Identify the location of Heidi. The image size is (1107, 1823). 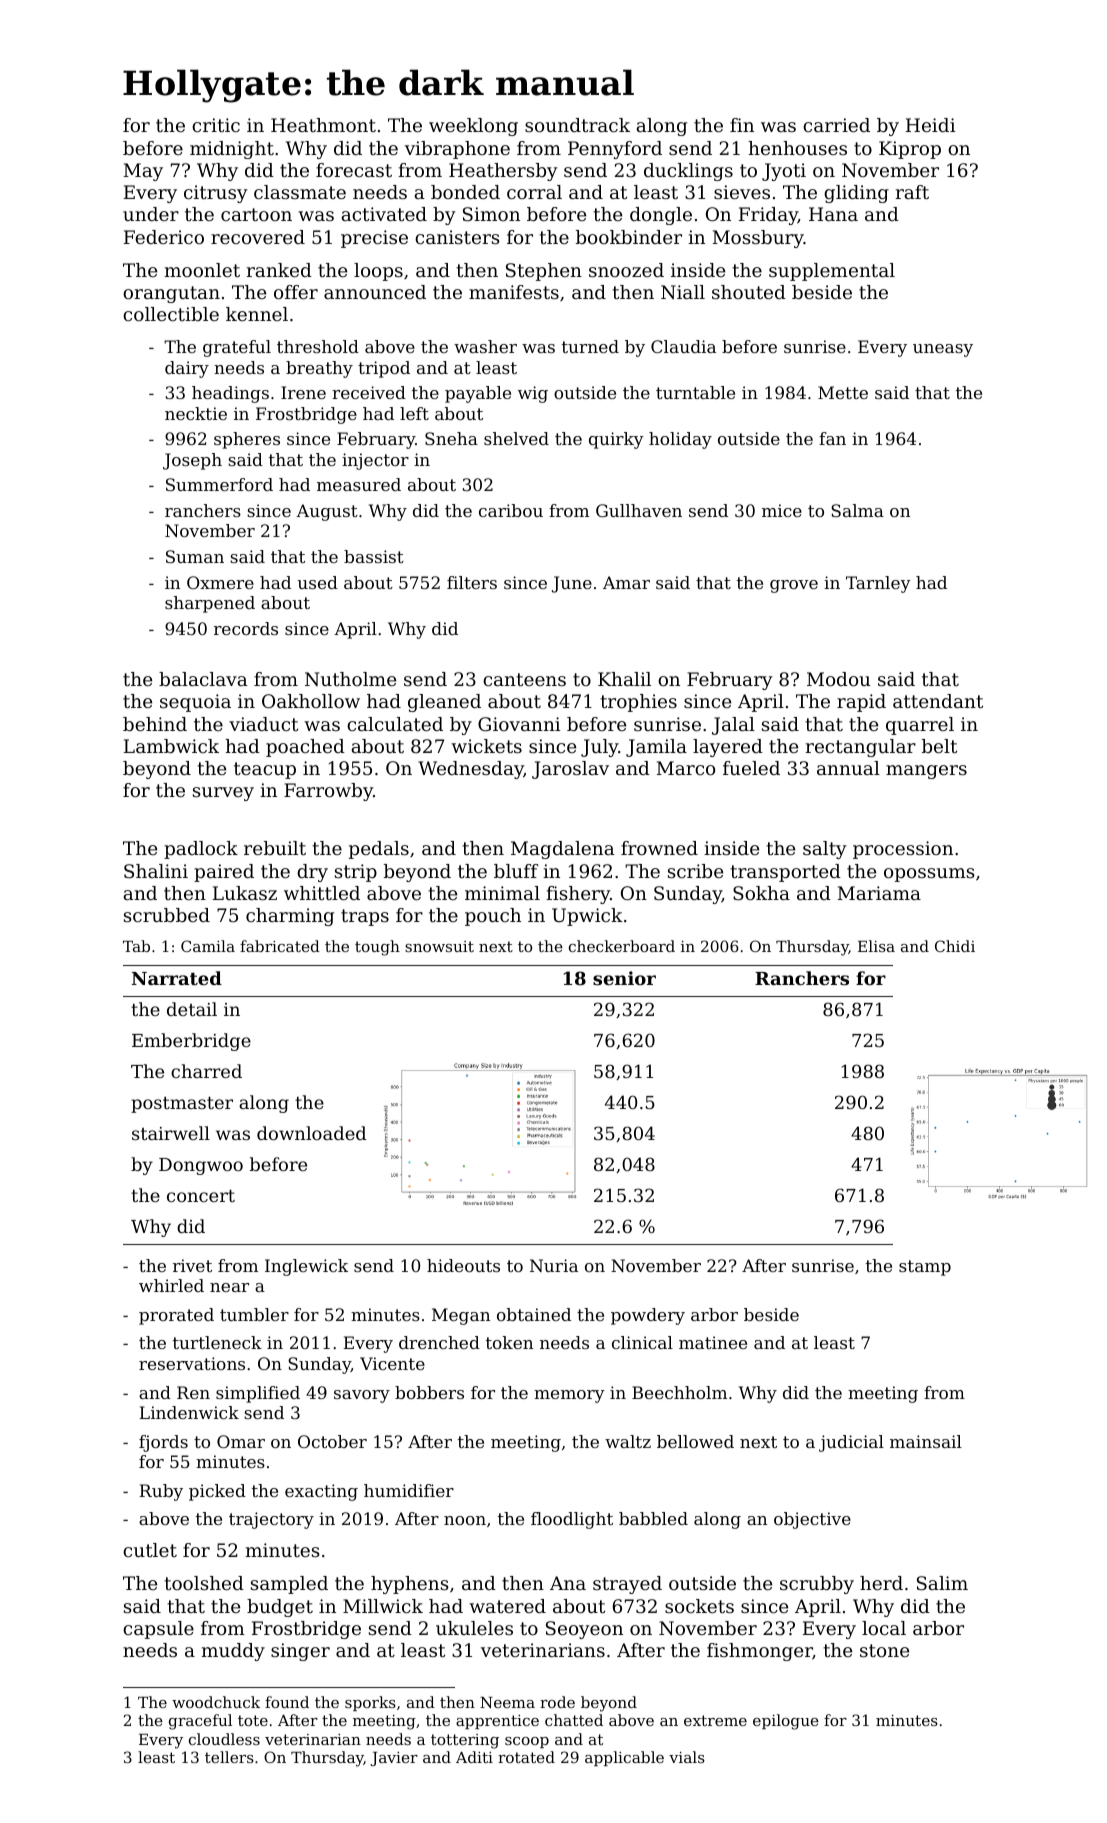
(930, 125).
